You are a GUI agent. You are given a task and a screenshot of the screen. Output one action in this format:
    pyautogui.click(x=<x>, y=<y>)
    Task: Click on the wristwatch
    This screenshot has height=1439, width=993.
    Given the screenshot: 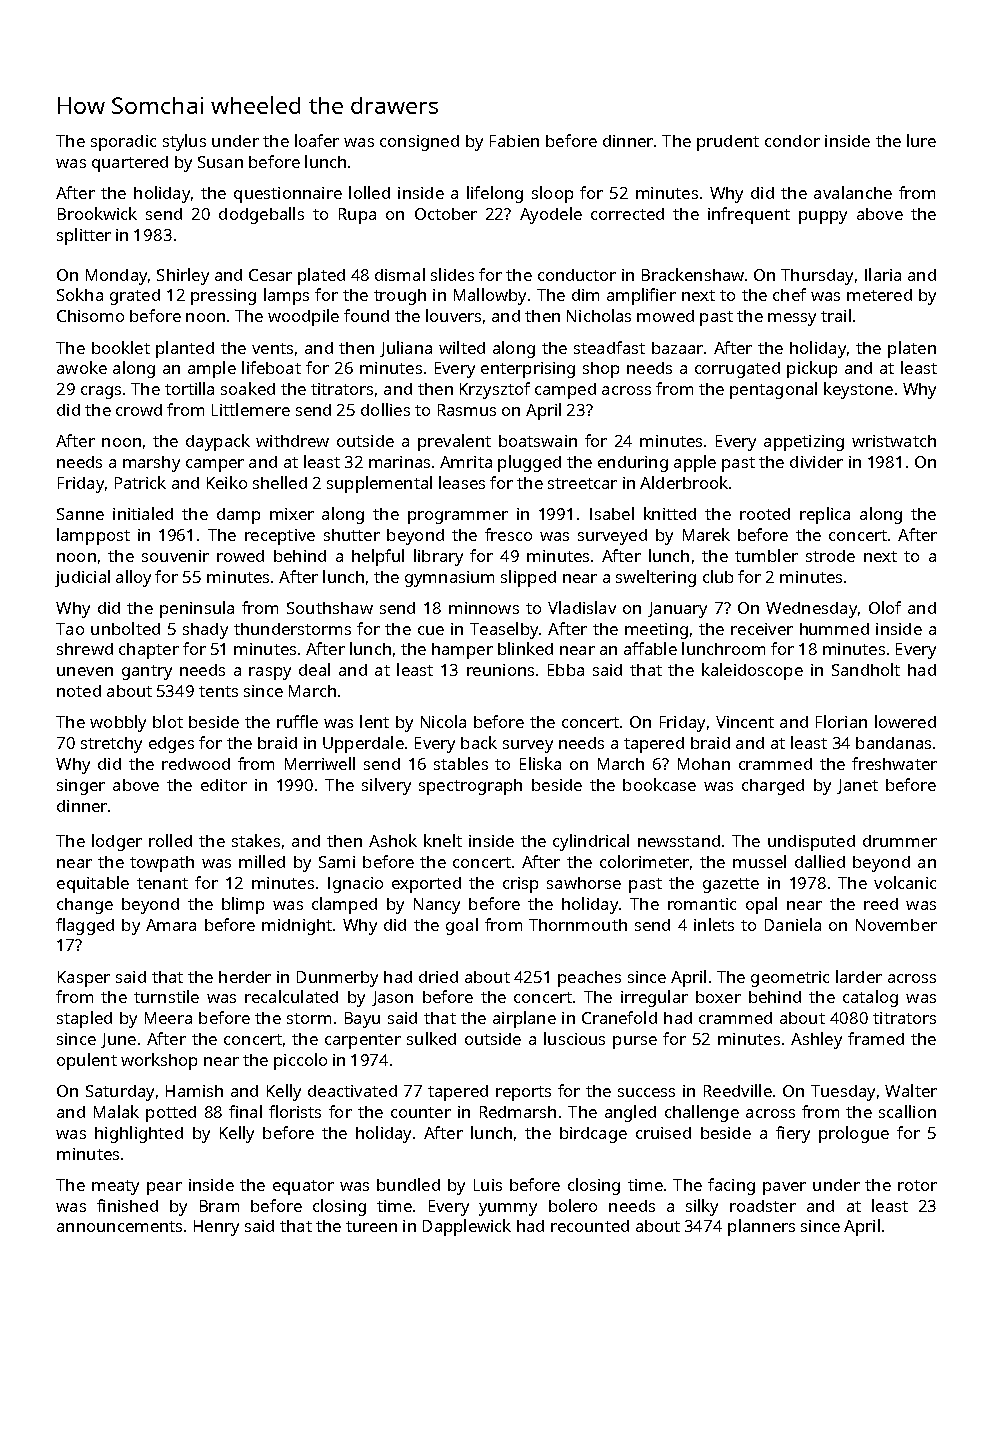 What is the action you would take?
    pyautogui.click(x=894, y=441)
